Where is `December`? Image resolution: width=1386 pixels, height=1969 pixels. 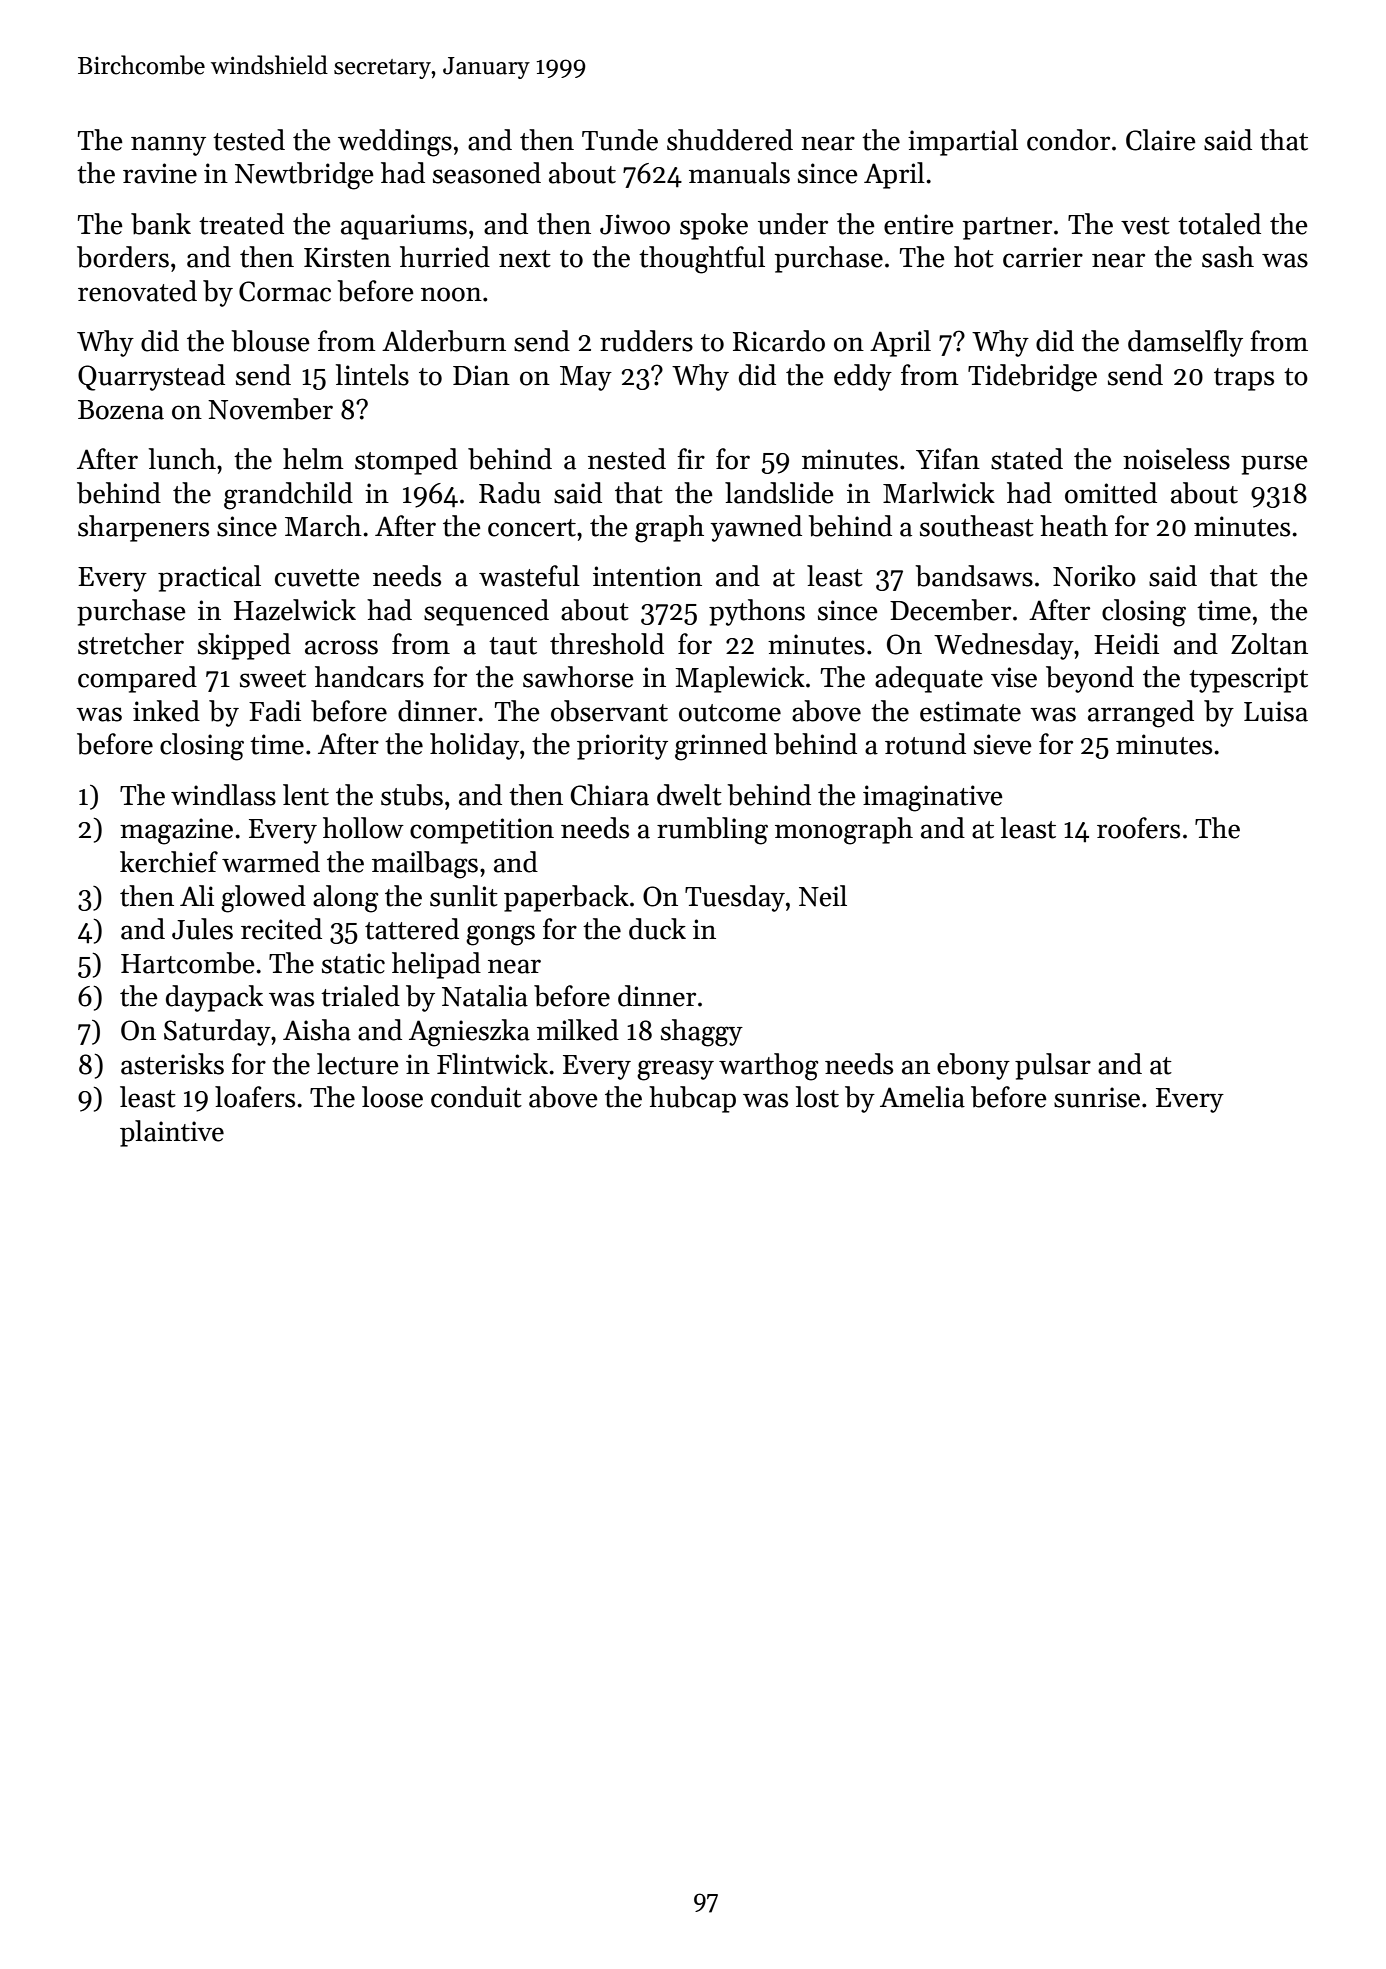 December is located at coordinates (950, 610).
